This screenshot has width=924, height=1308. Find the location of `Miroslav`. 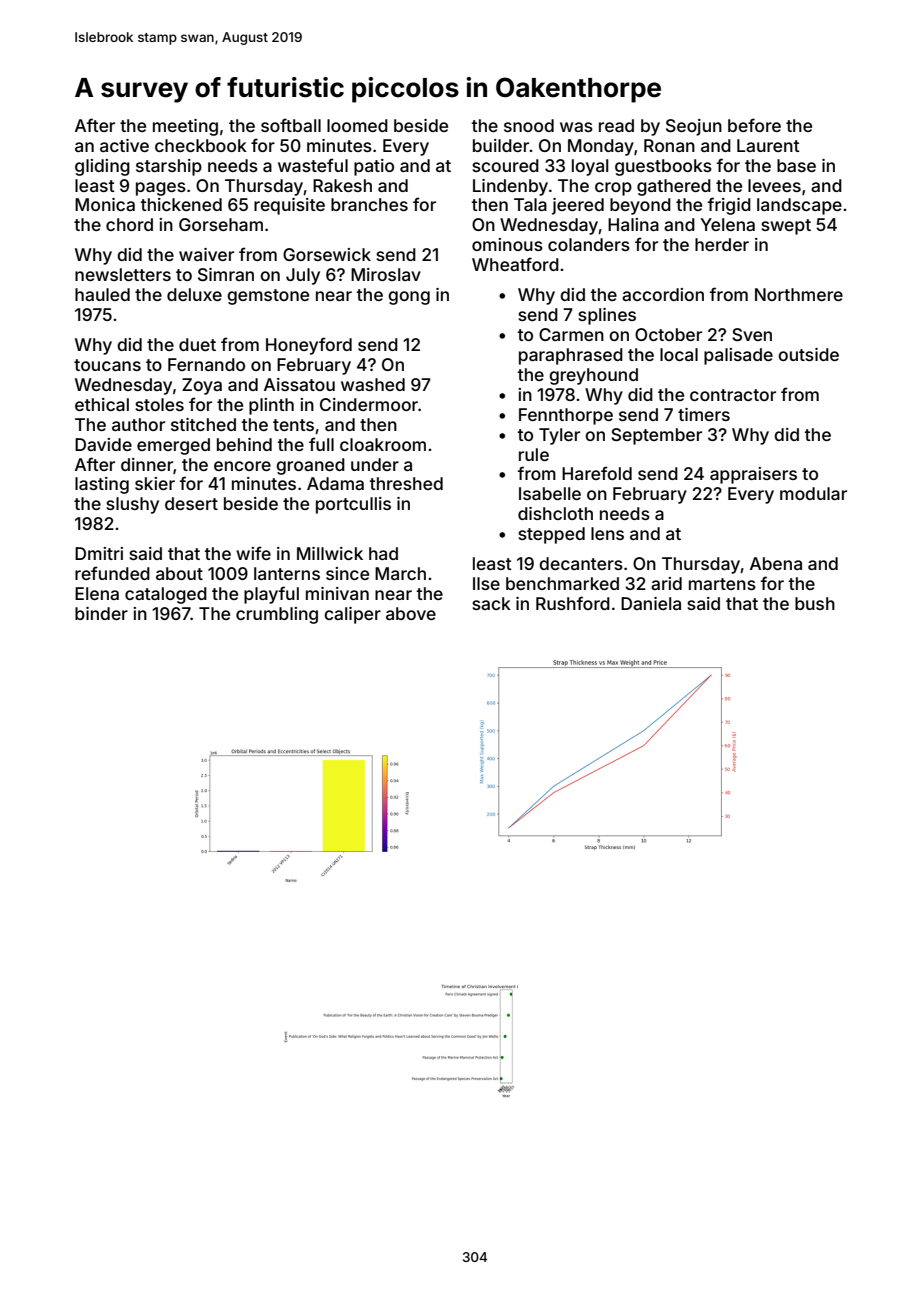

Miroslav is located at coordinates (386, 274).
